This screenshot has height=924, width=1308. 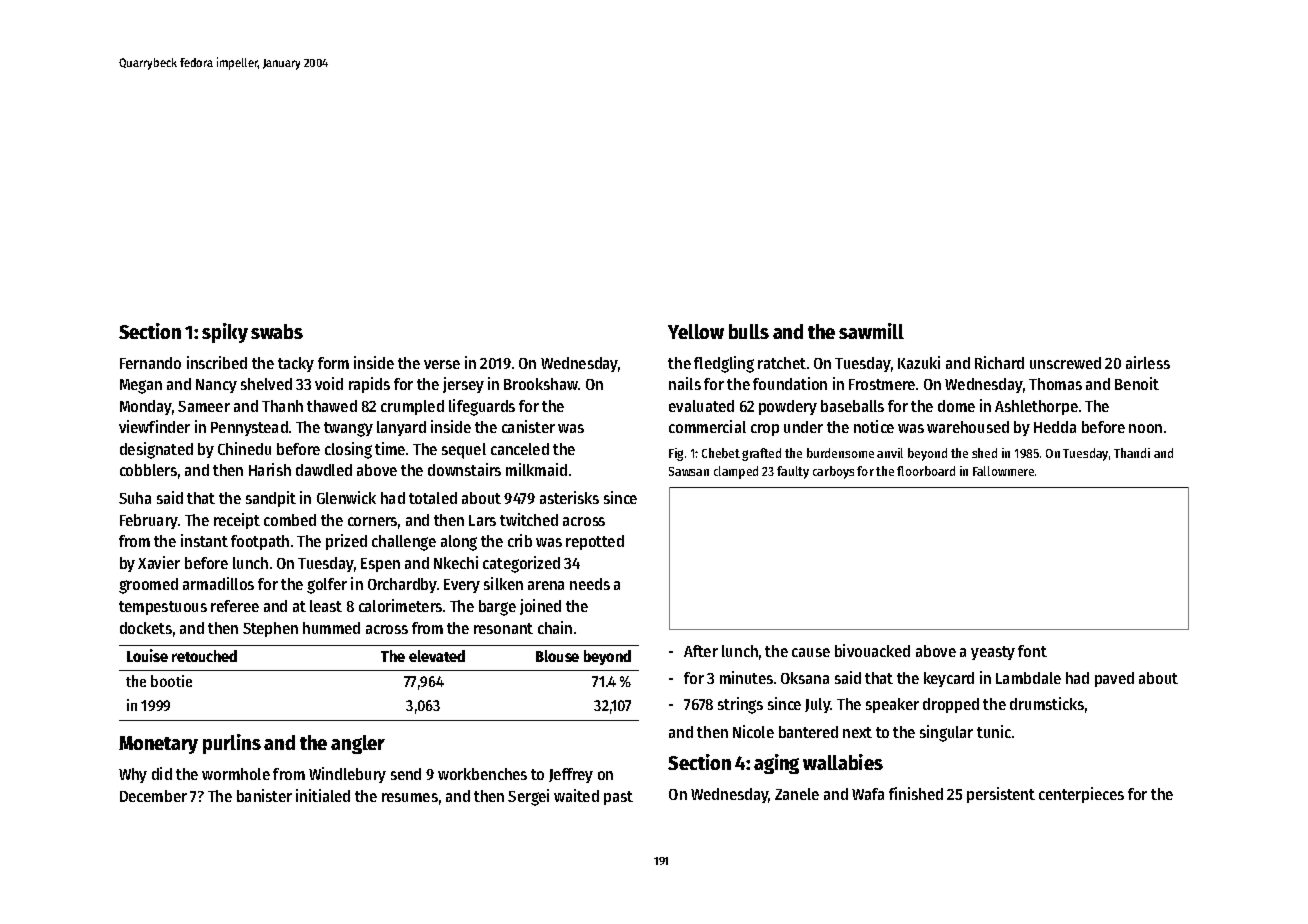 What do you see at coordinates (1132, 453) in the screenshot?
I see `Thandi` at bounding box center [1132, 453].
